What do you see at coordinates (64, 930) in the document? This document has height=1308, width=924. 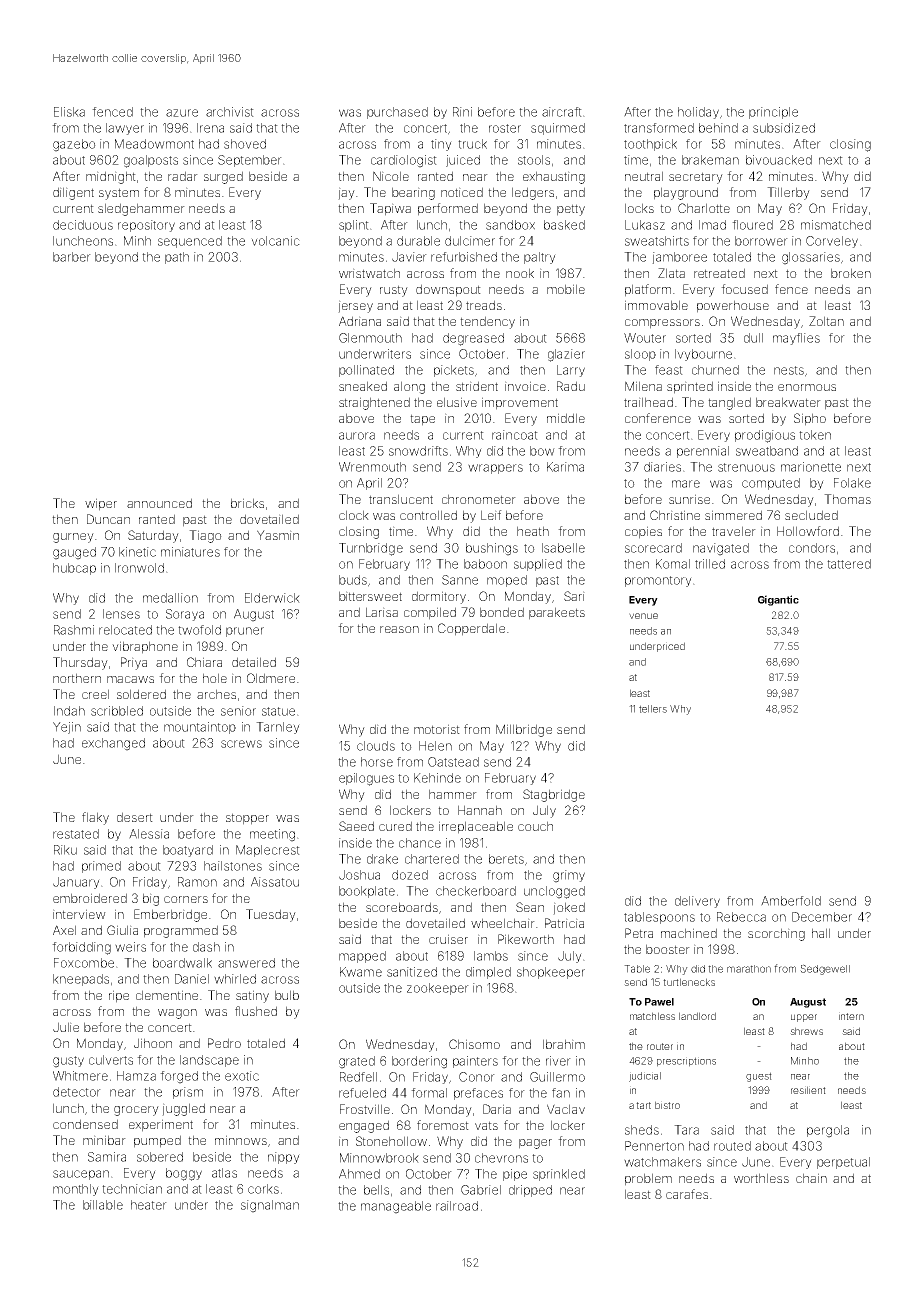 I see `Axel` at bounding box center [64, 930].
